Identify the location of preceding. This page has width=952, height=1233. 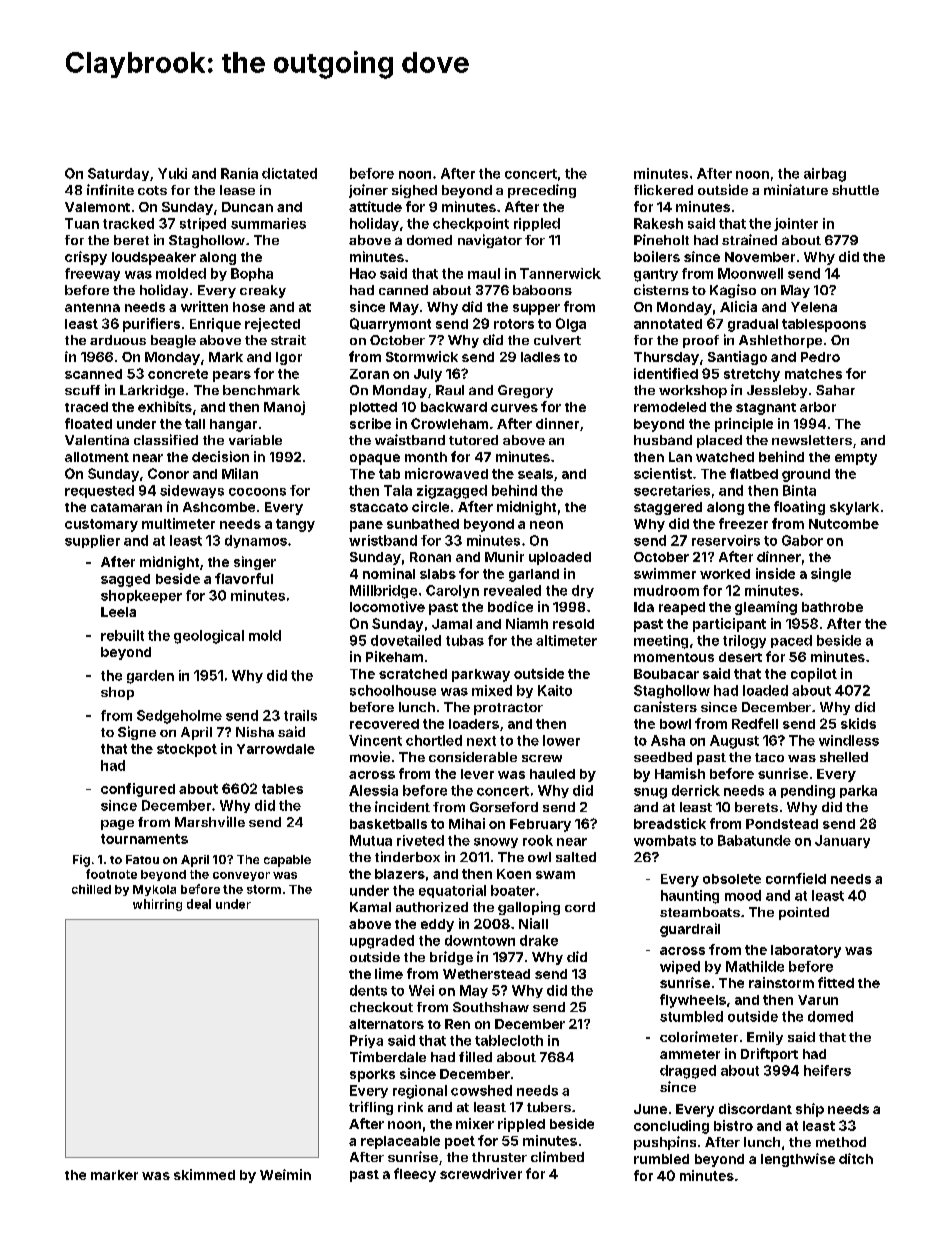
(542, 191).
